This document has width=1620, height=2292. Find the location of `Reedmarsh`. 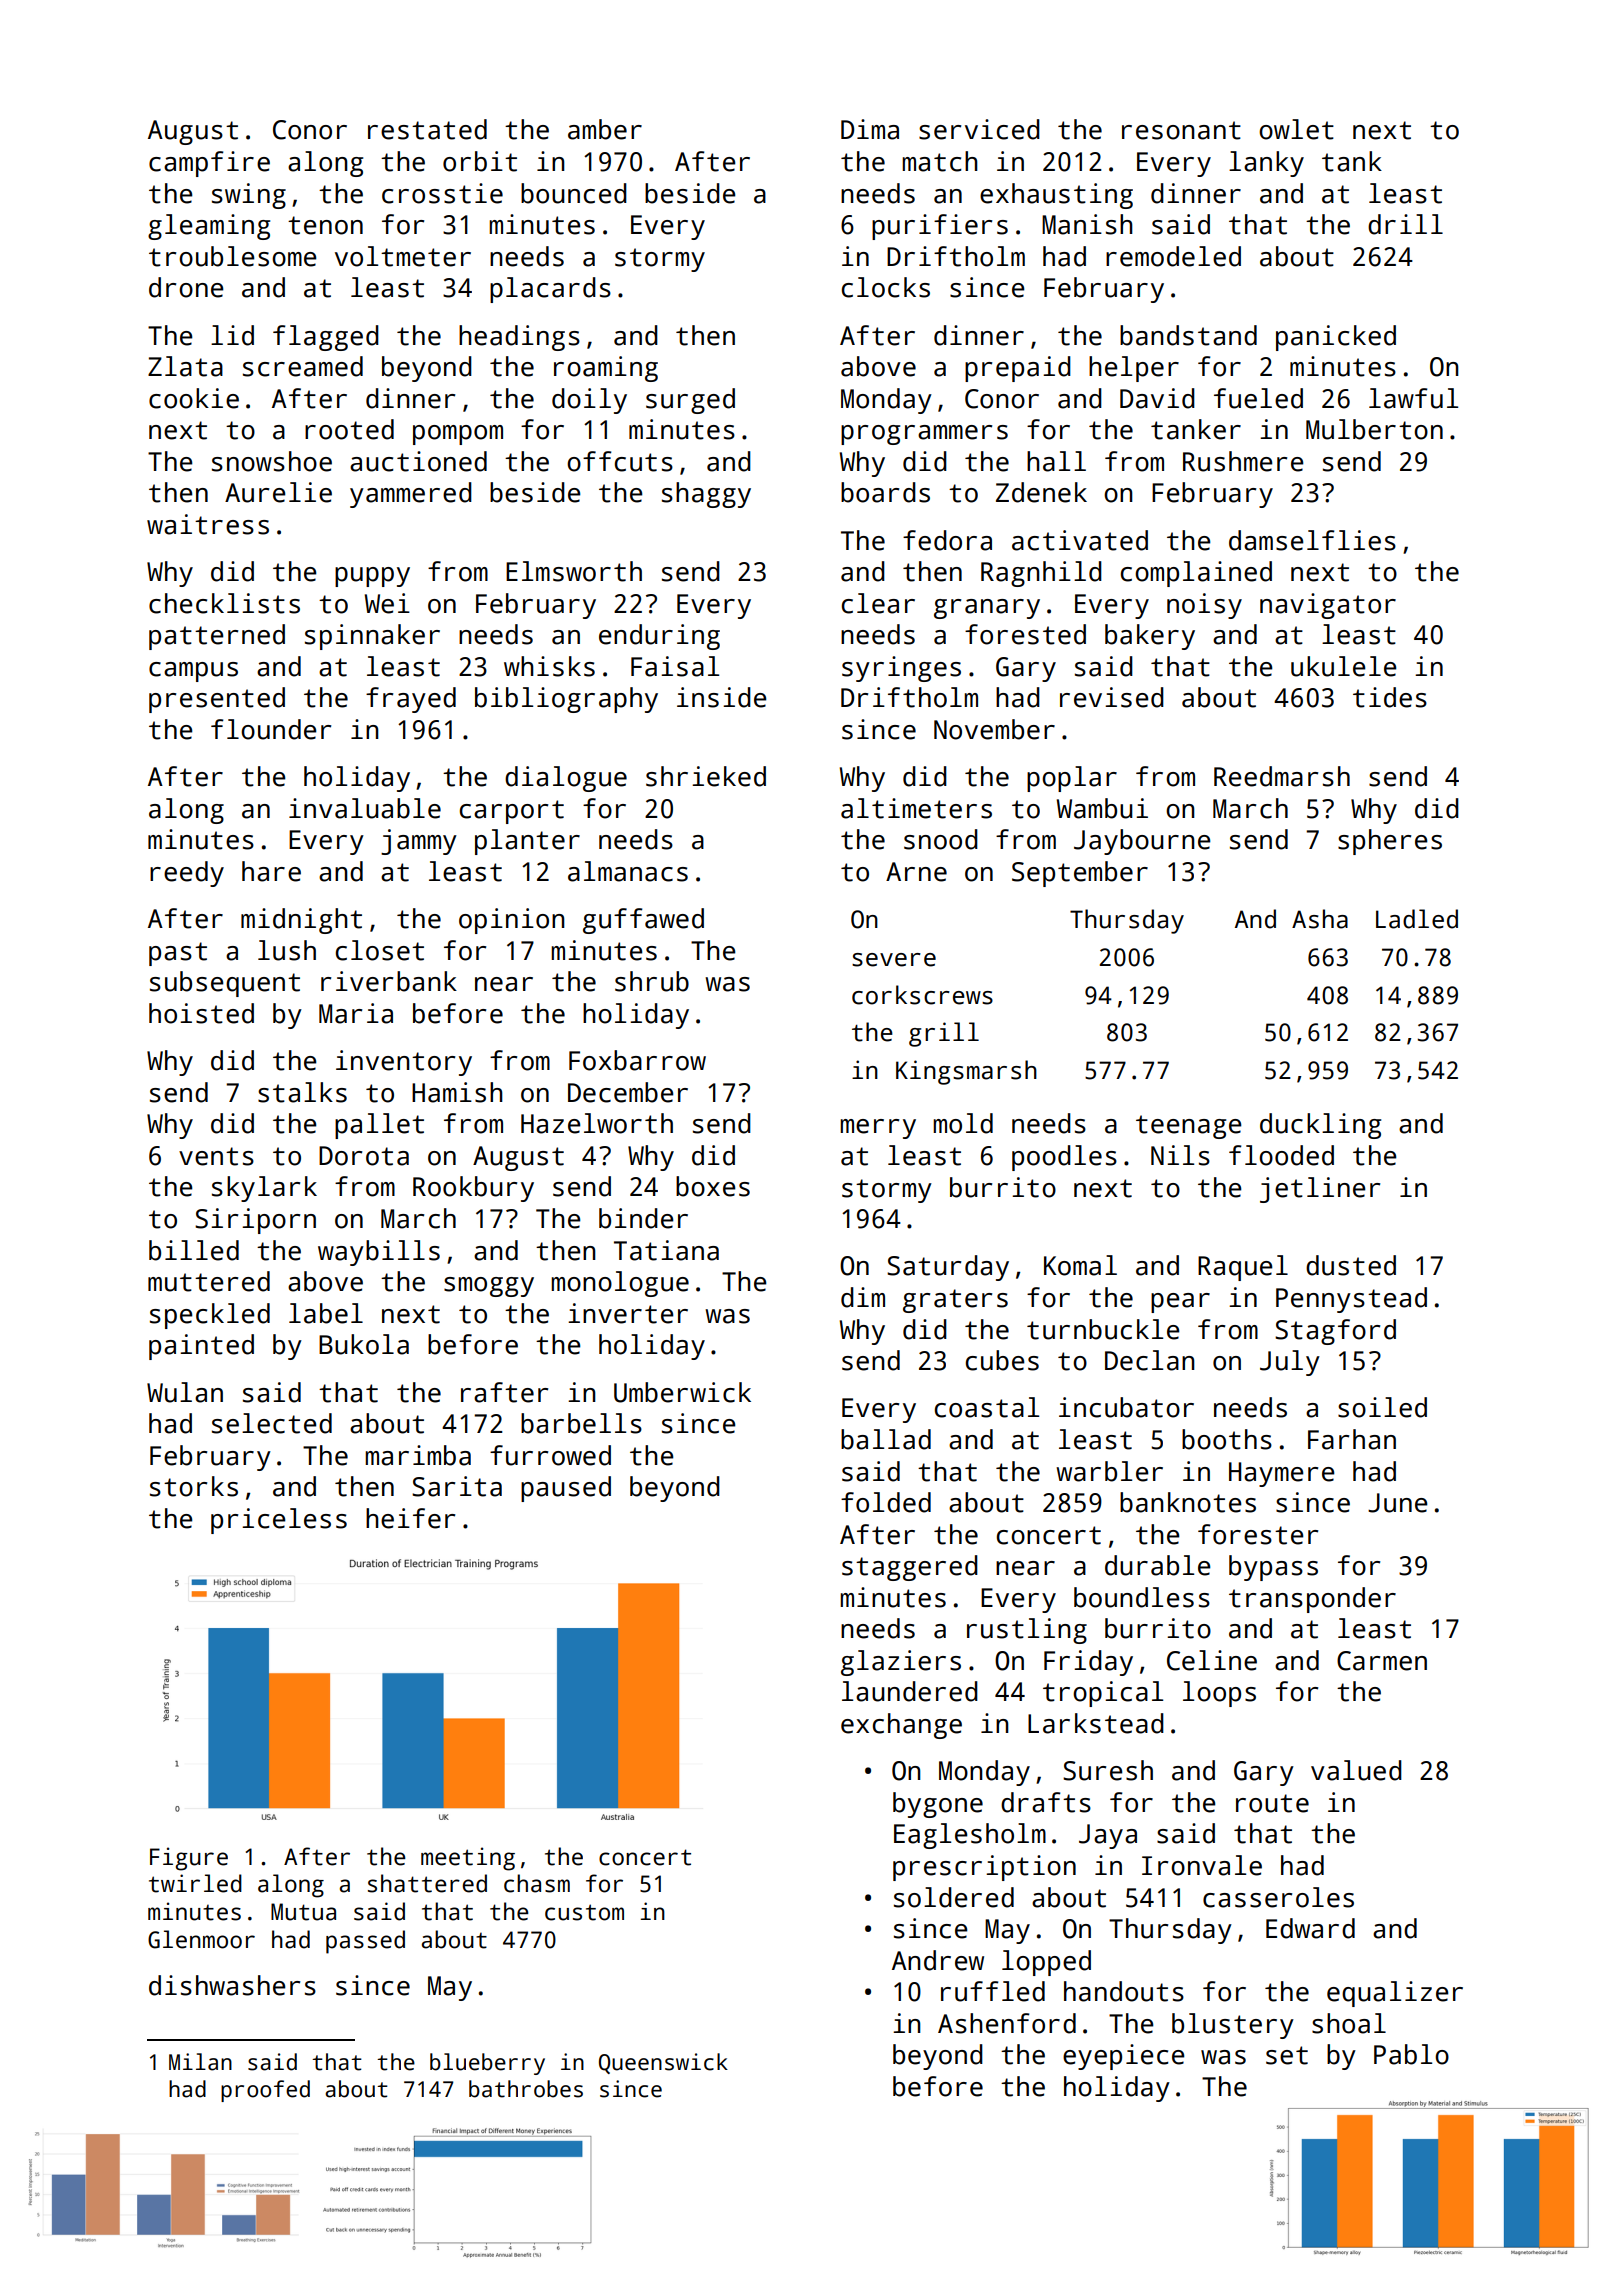

Reedmarsh is located at coordinates (1282, 776).
